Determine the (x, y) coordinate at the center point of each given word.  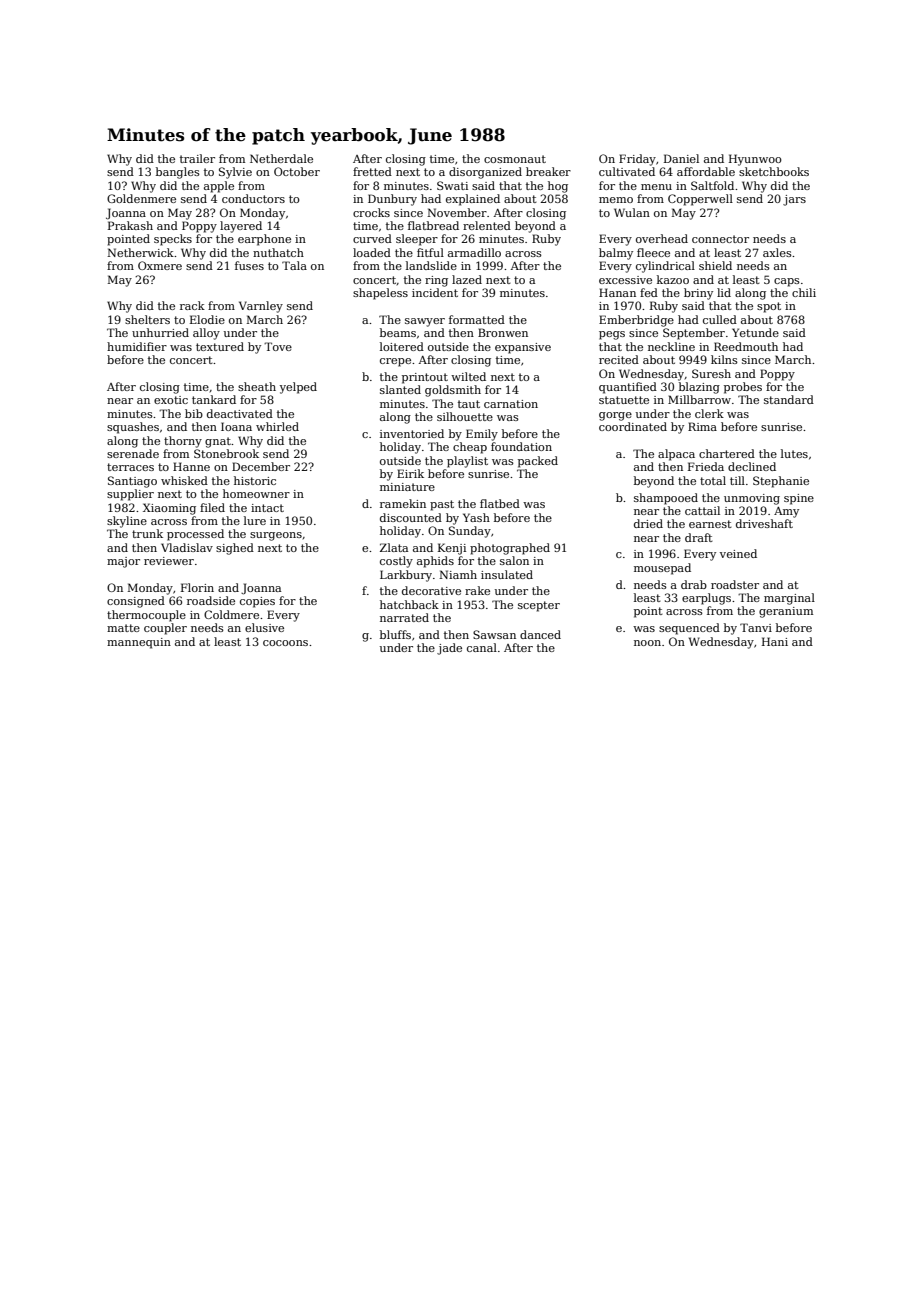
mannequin (139, 643)
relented (487, 225)
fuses (249, 265)
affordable (706, 171)
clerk (709, 413)
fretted (372, 171)
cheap (470, 448)
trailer (197, 158)
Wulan (632, 212)
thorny (183, 442)
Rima (702, 426)
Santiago (132, 482)
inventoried (412, 433)
